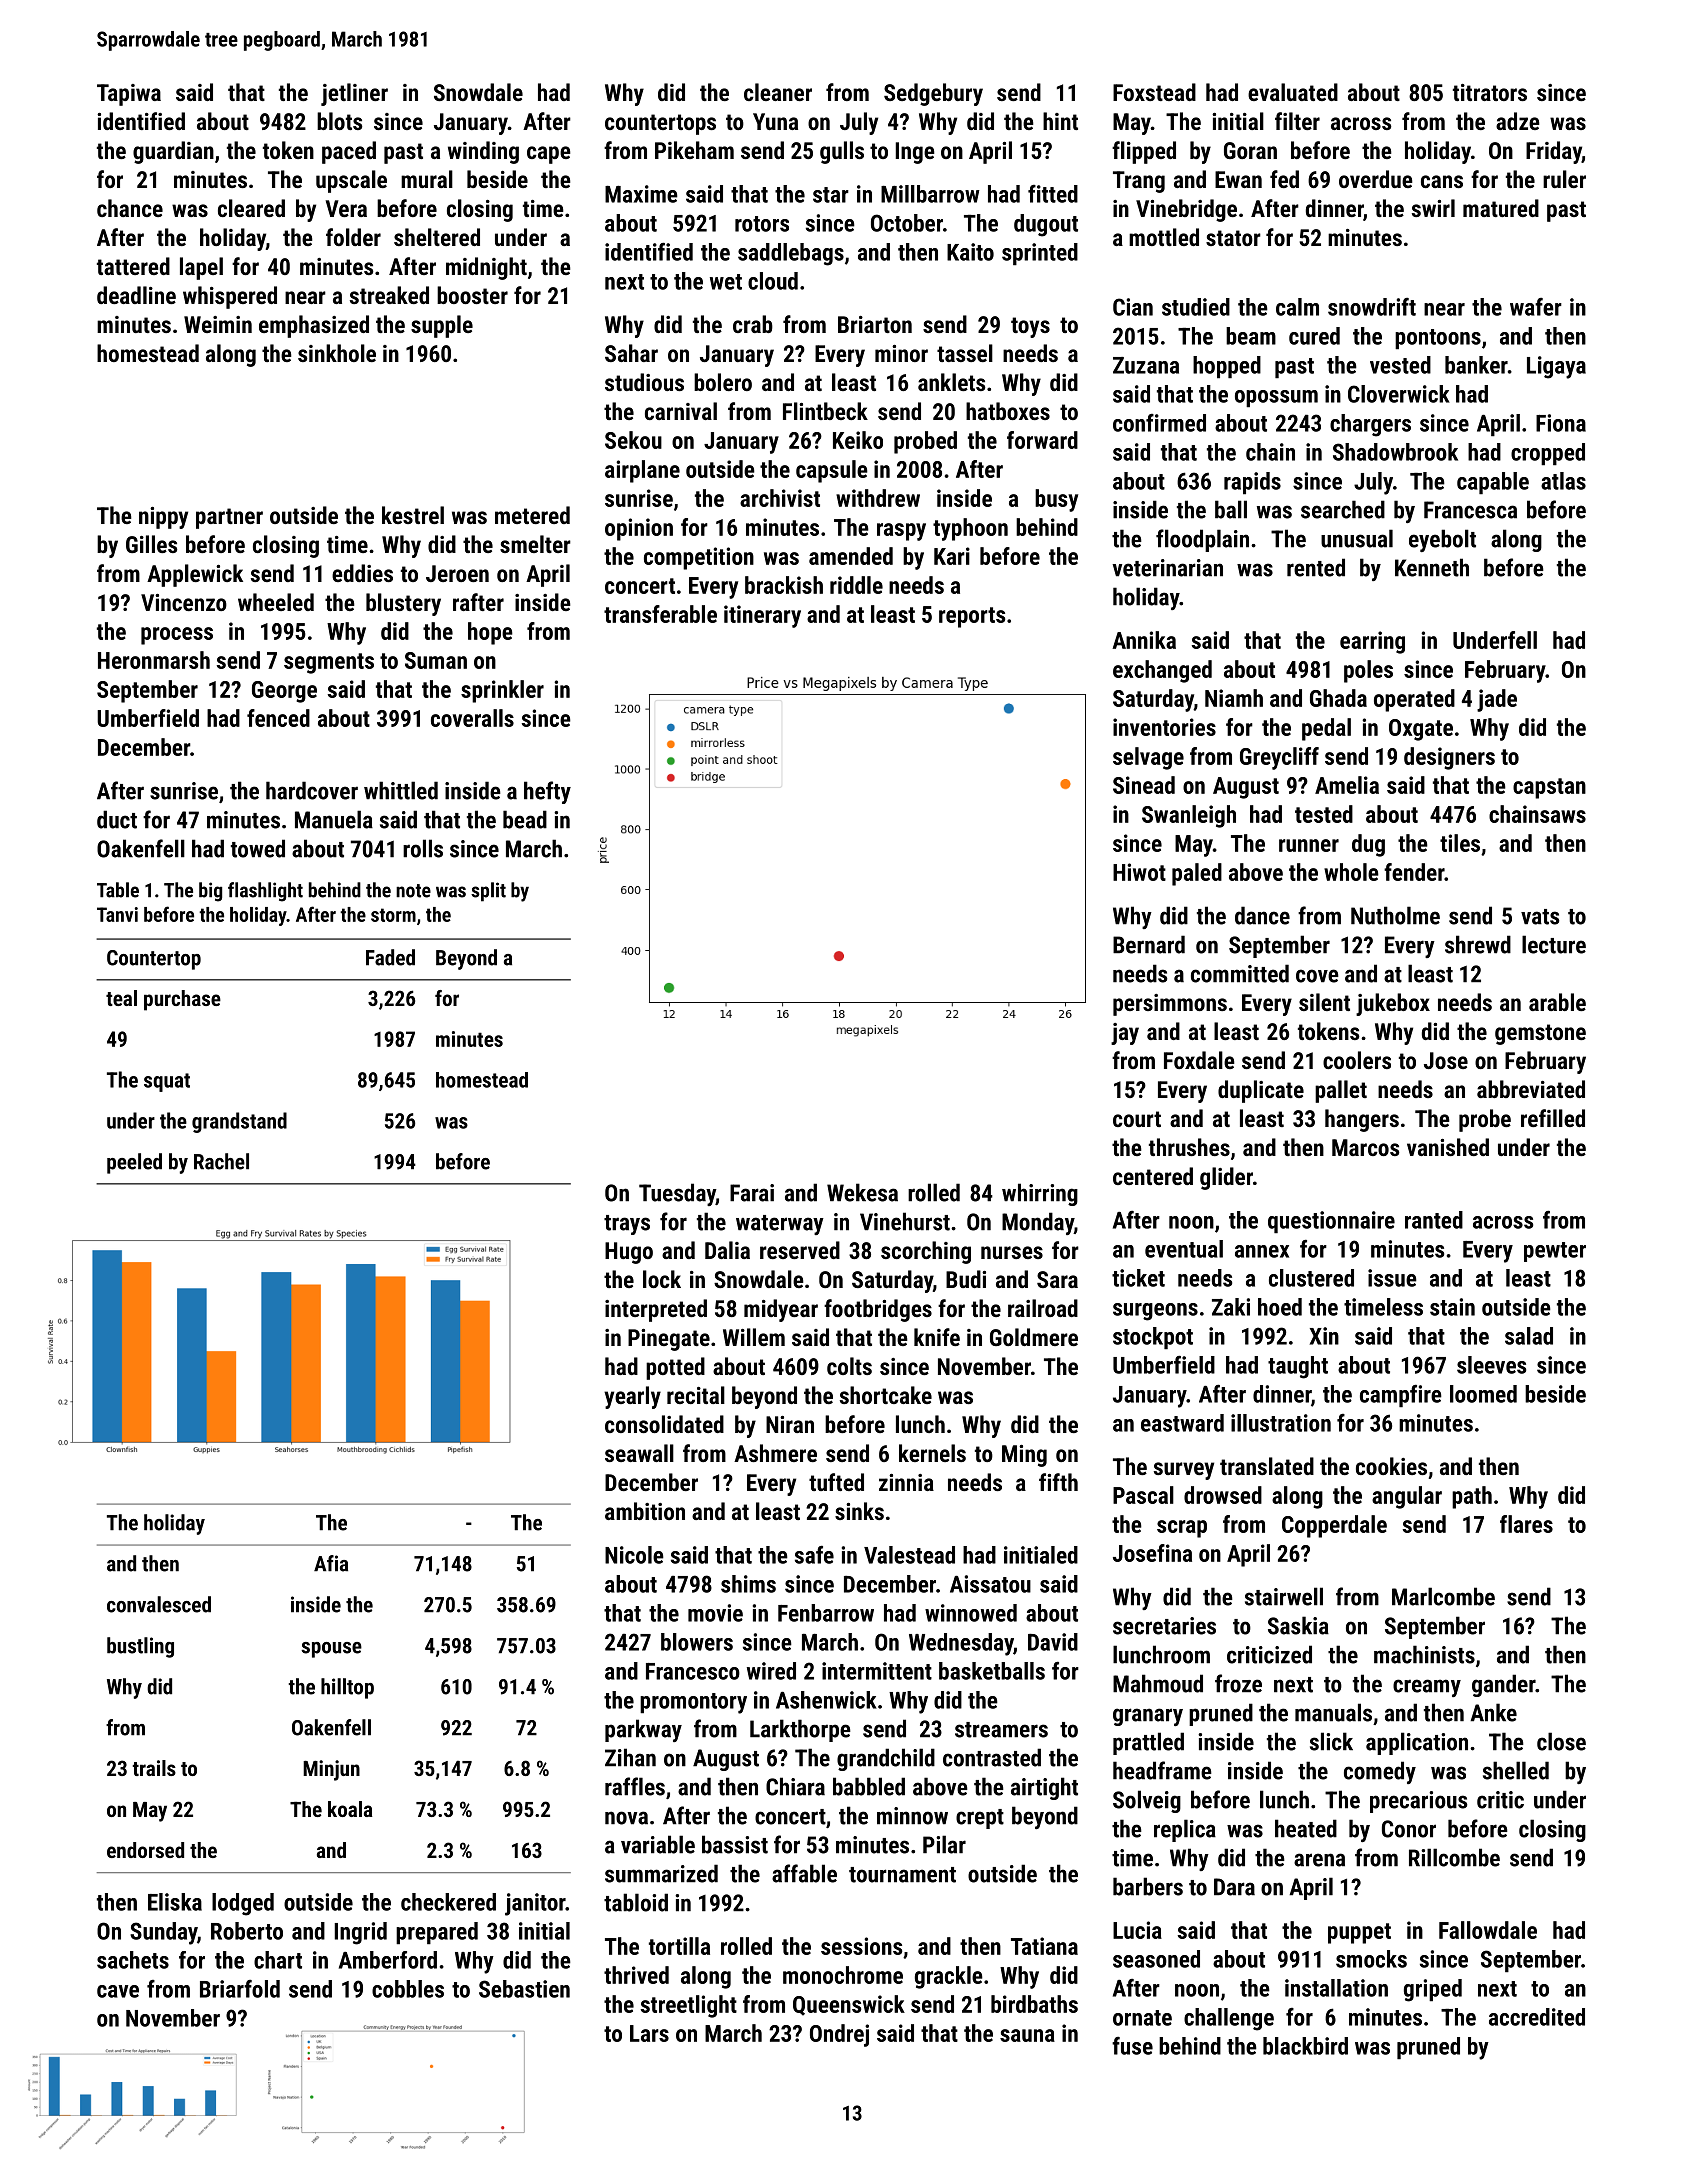 This image has height=2178, width=1683. I want to click on squat, so click(167, 1082).
